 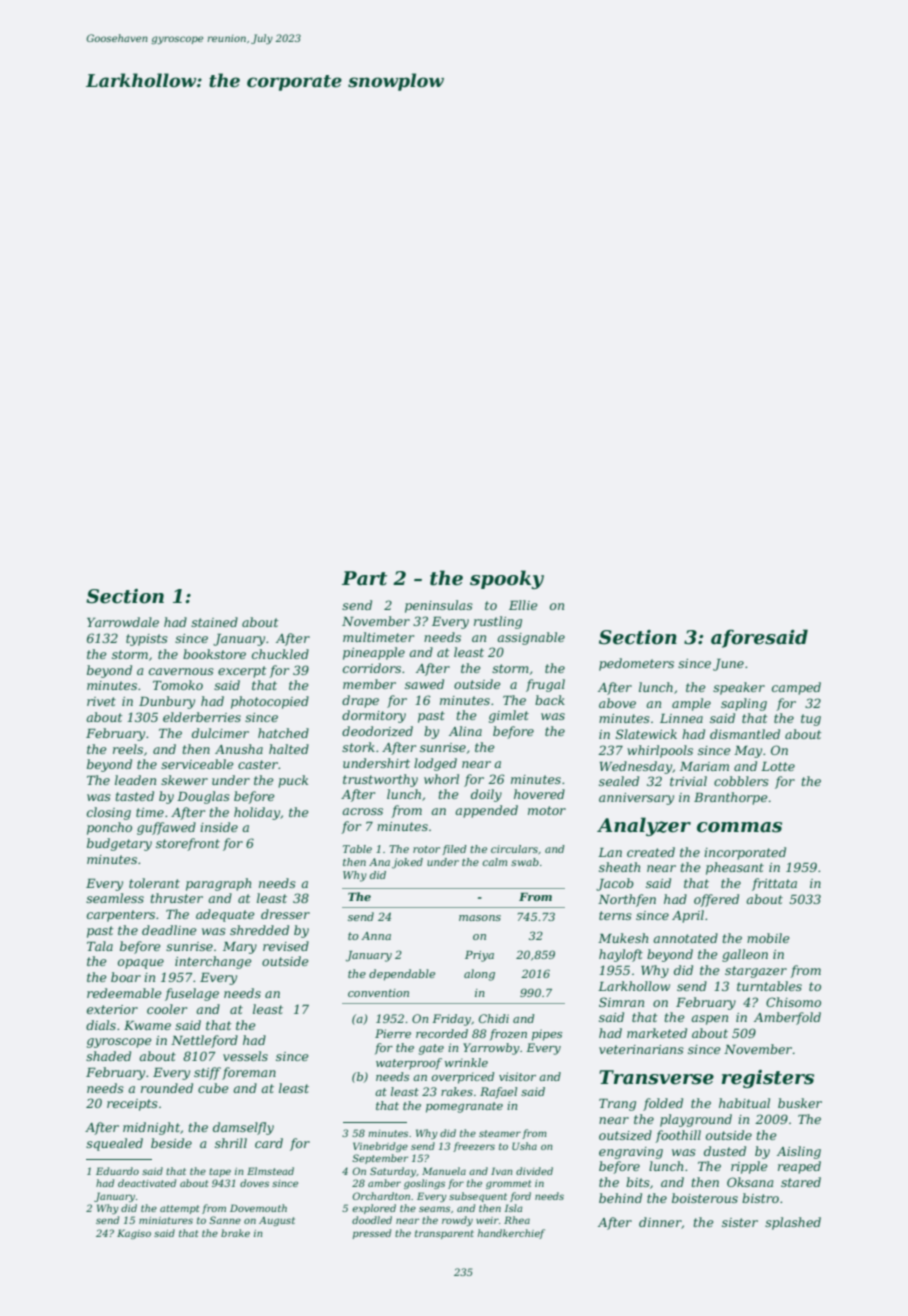 I want to click on handkerchief, so click(x=511, y=1234).
